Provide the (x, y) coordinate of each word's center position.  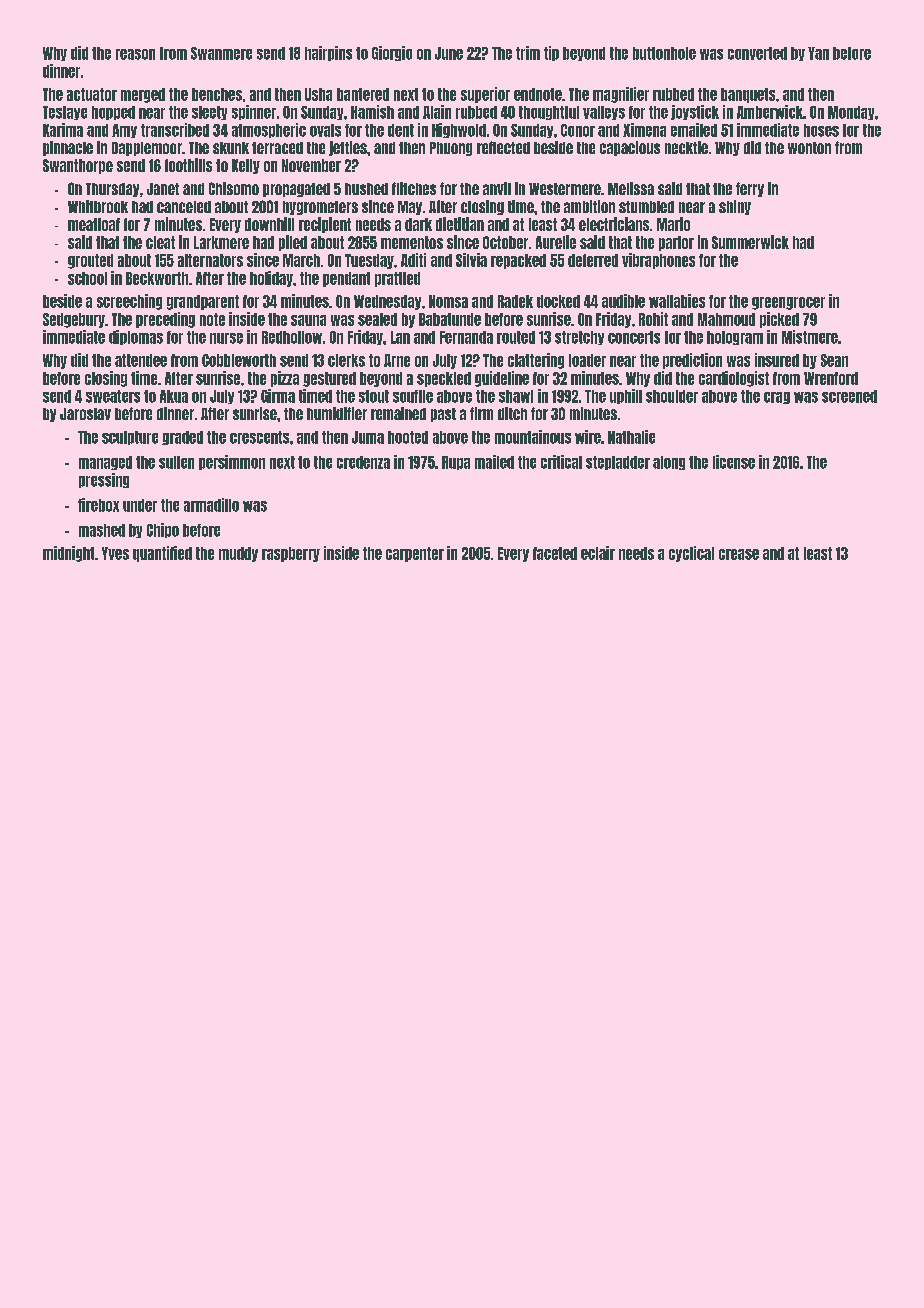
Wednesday (387, 302)
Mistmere (810, 337)
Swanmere (221, 53)
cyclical (691, 554)
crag (777, 398)
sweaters (113, 396)
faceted (555, 553)
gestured (329, 379)
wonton (809, 148)
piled (293, 243)
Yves (115, 553)
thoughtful (549, 113)
